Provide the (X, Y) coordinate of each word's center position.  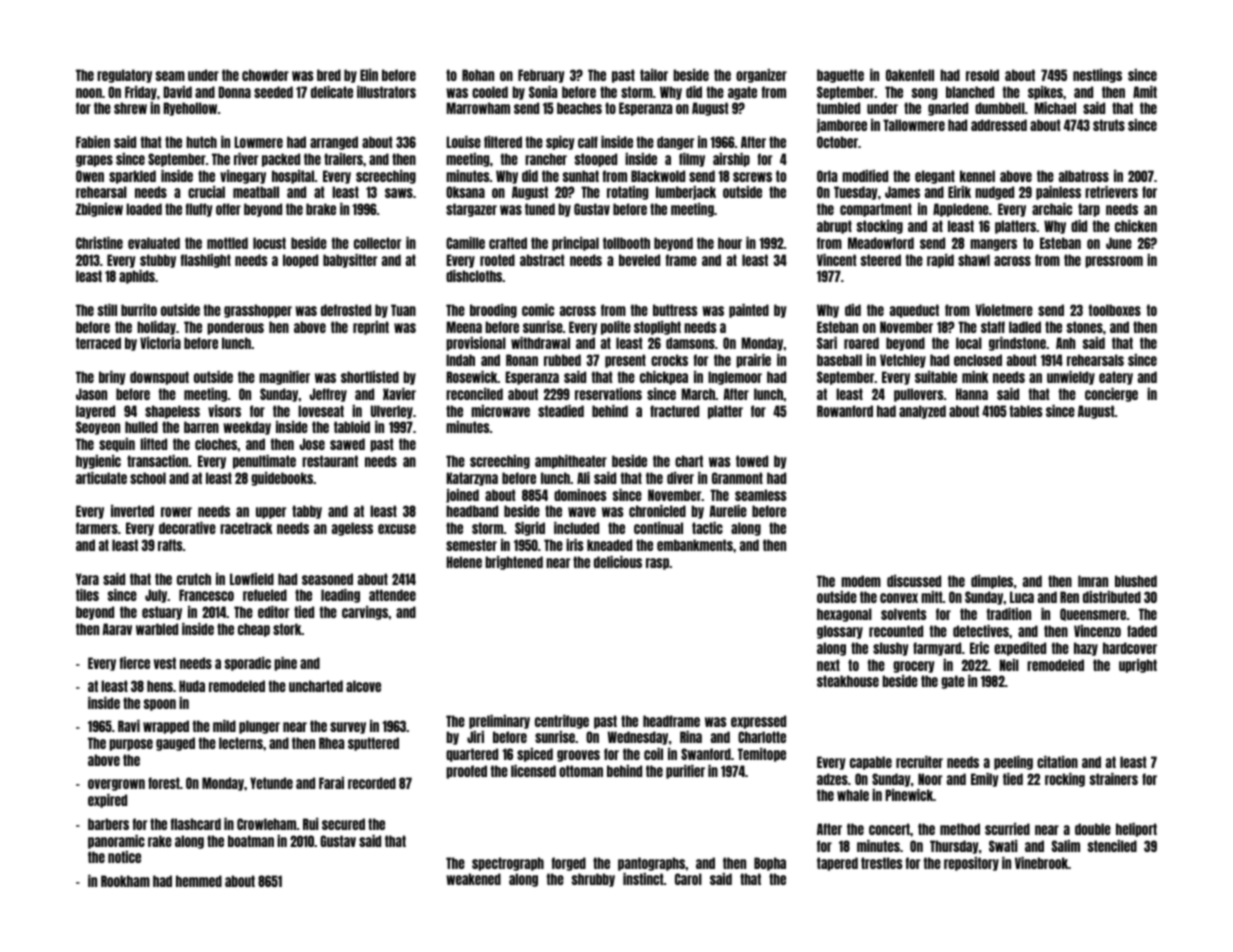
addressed (999, 125)
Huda (192, 686)
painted (749, 311)
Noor (930, 779)
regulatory (124, 76)
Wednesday (638, 738)
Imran (1093, 581)
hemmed (199, 881)
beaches (579, 108)
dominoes (580, 495)
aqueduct (914, 311)
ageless (352, 529)
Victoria (160, 343)
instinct (643, 879)
